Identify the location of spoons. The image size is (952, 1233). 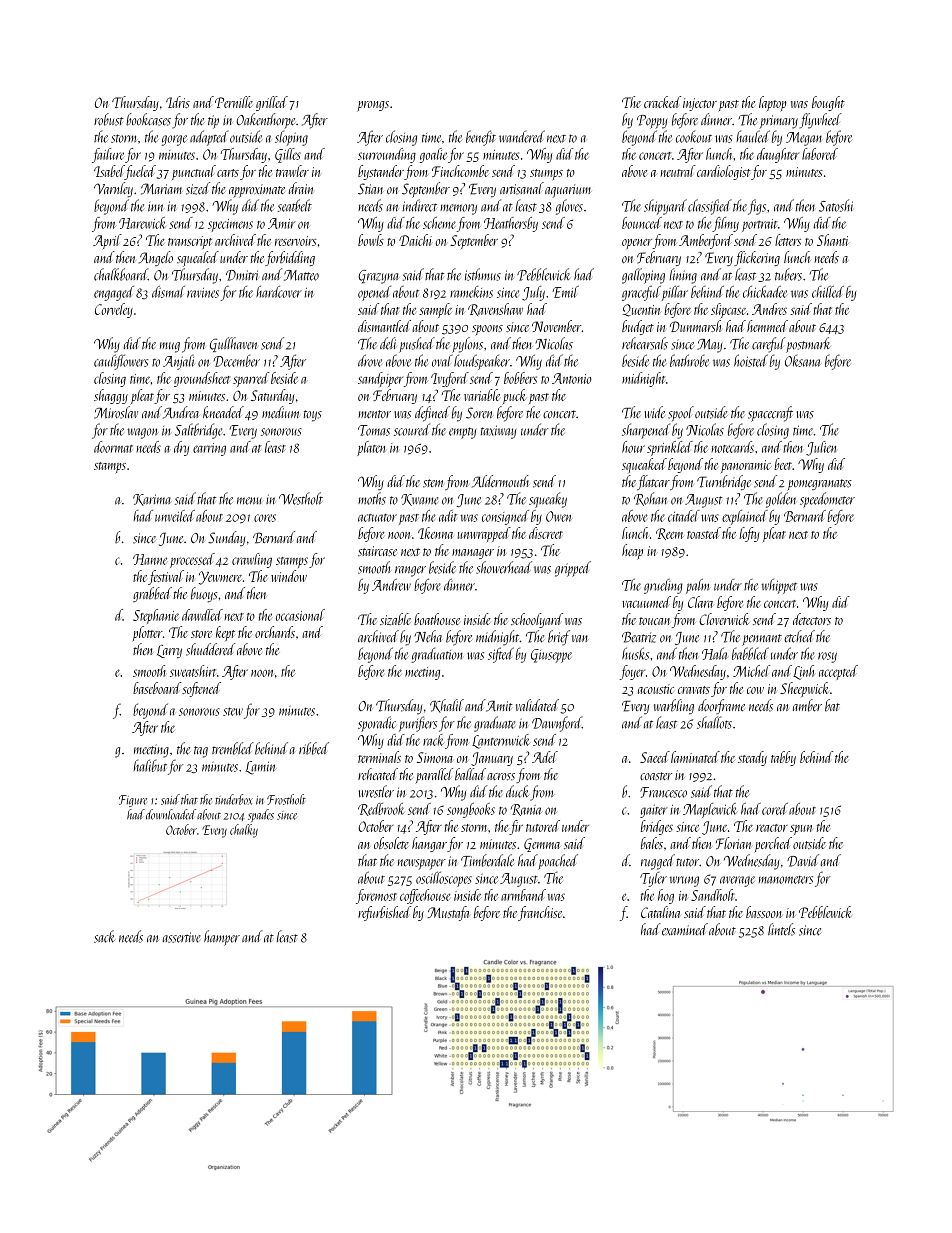
(487, 330).
